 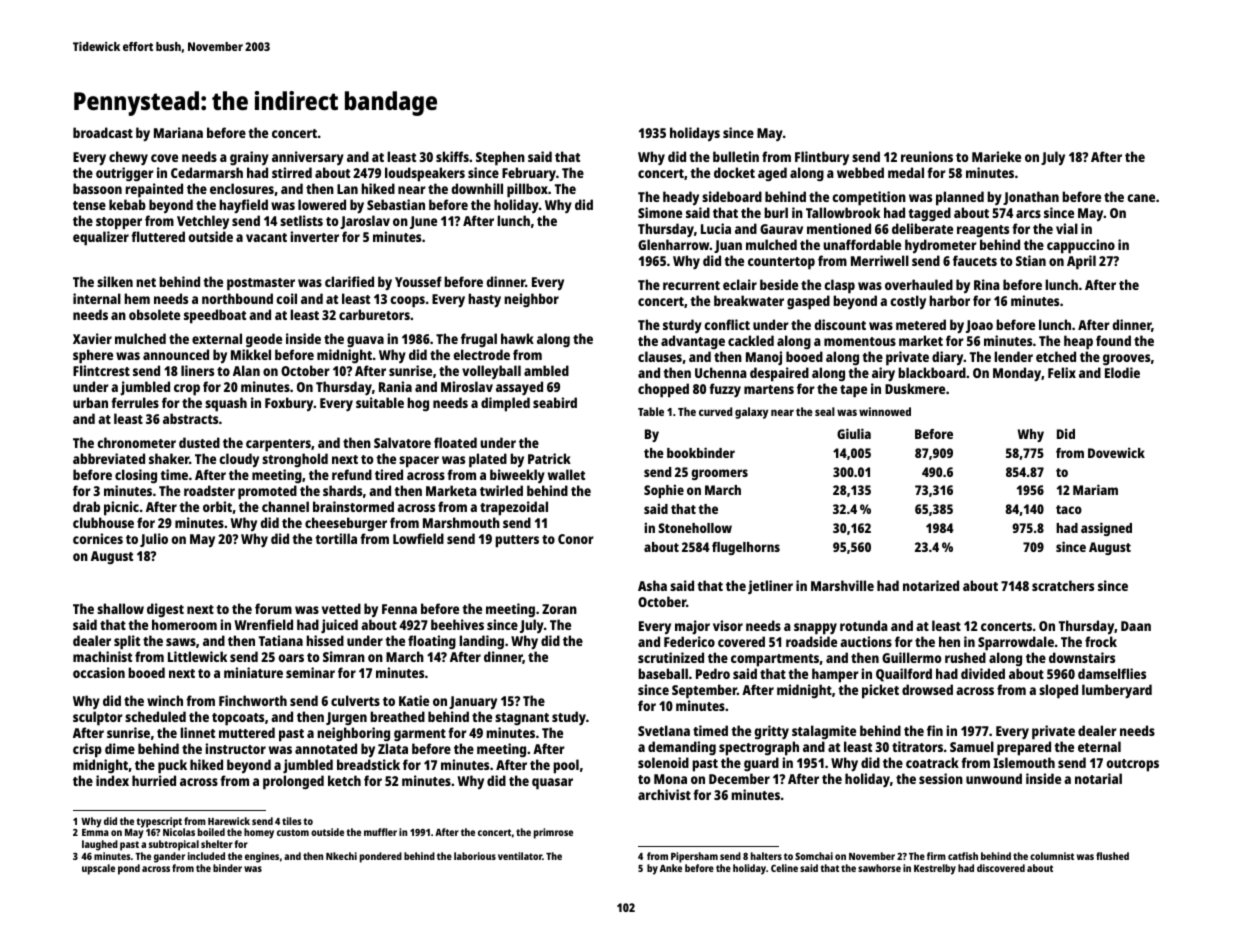 I want to click on Emma, so click(x=95, y=832).
